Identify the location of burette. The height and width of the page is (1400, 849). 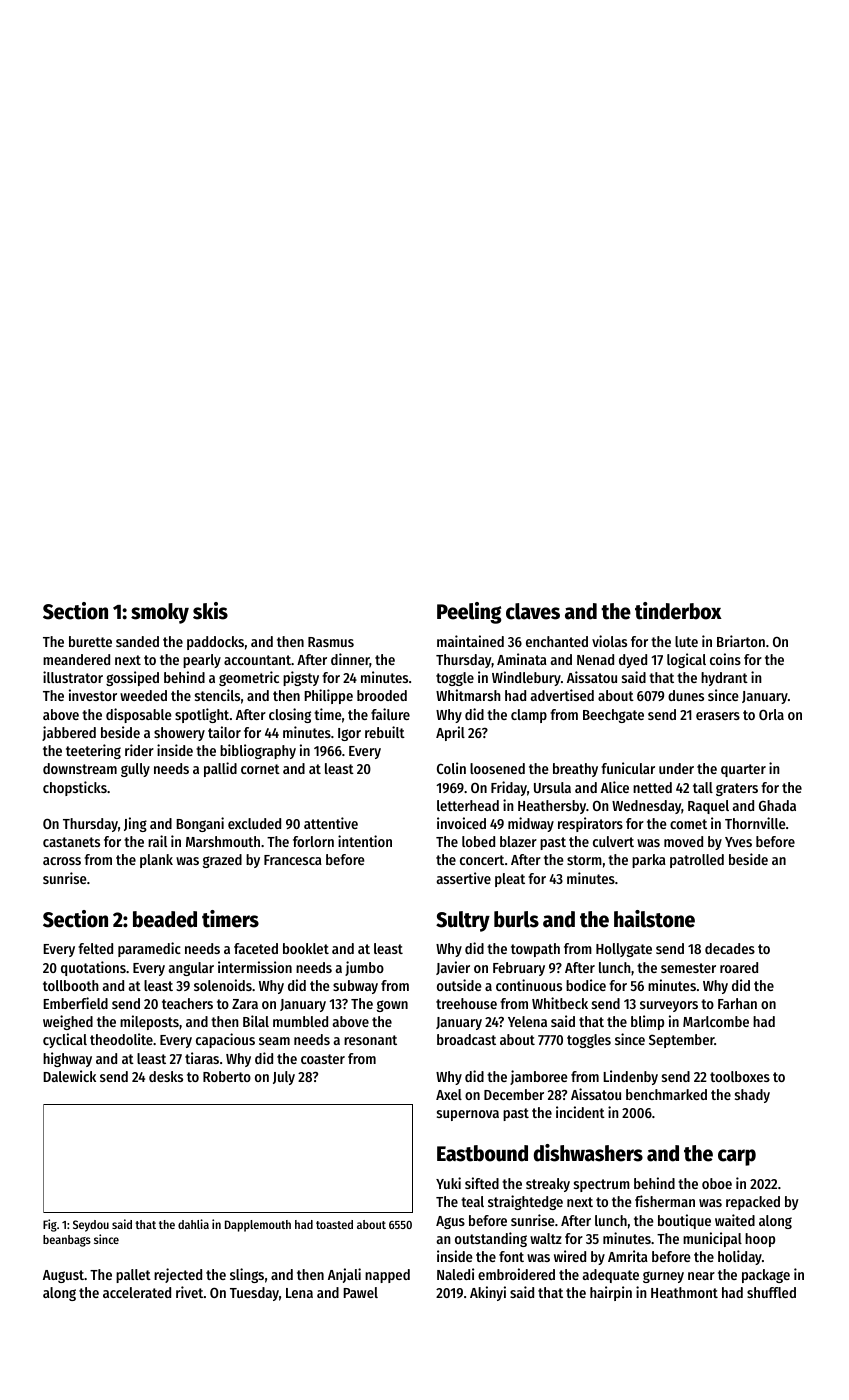
(90, 641).
